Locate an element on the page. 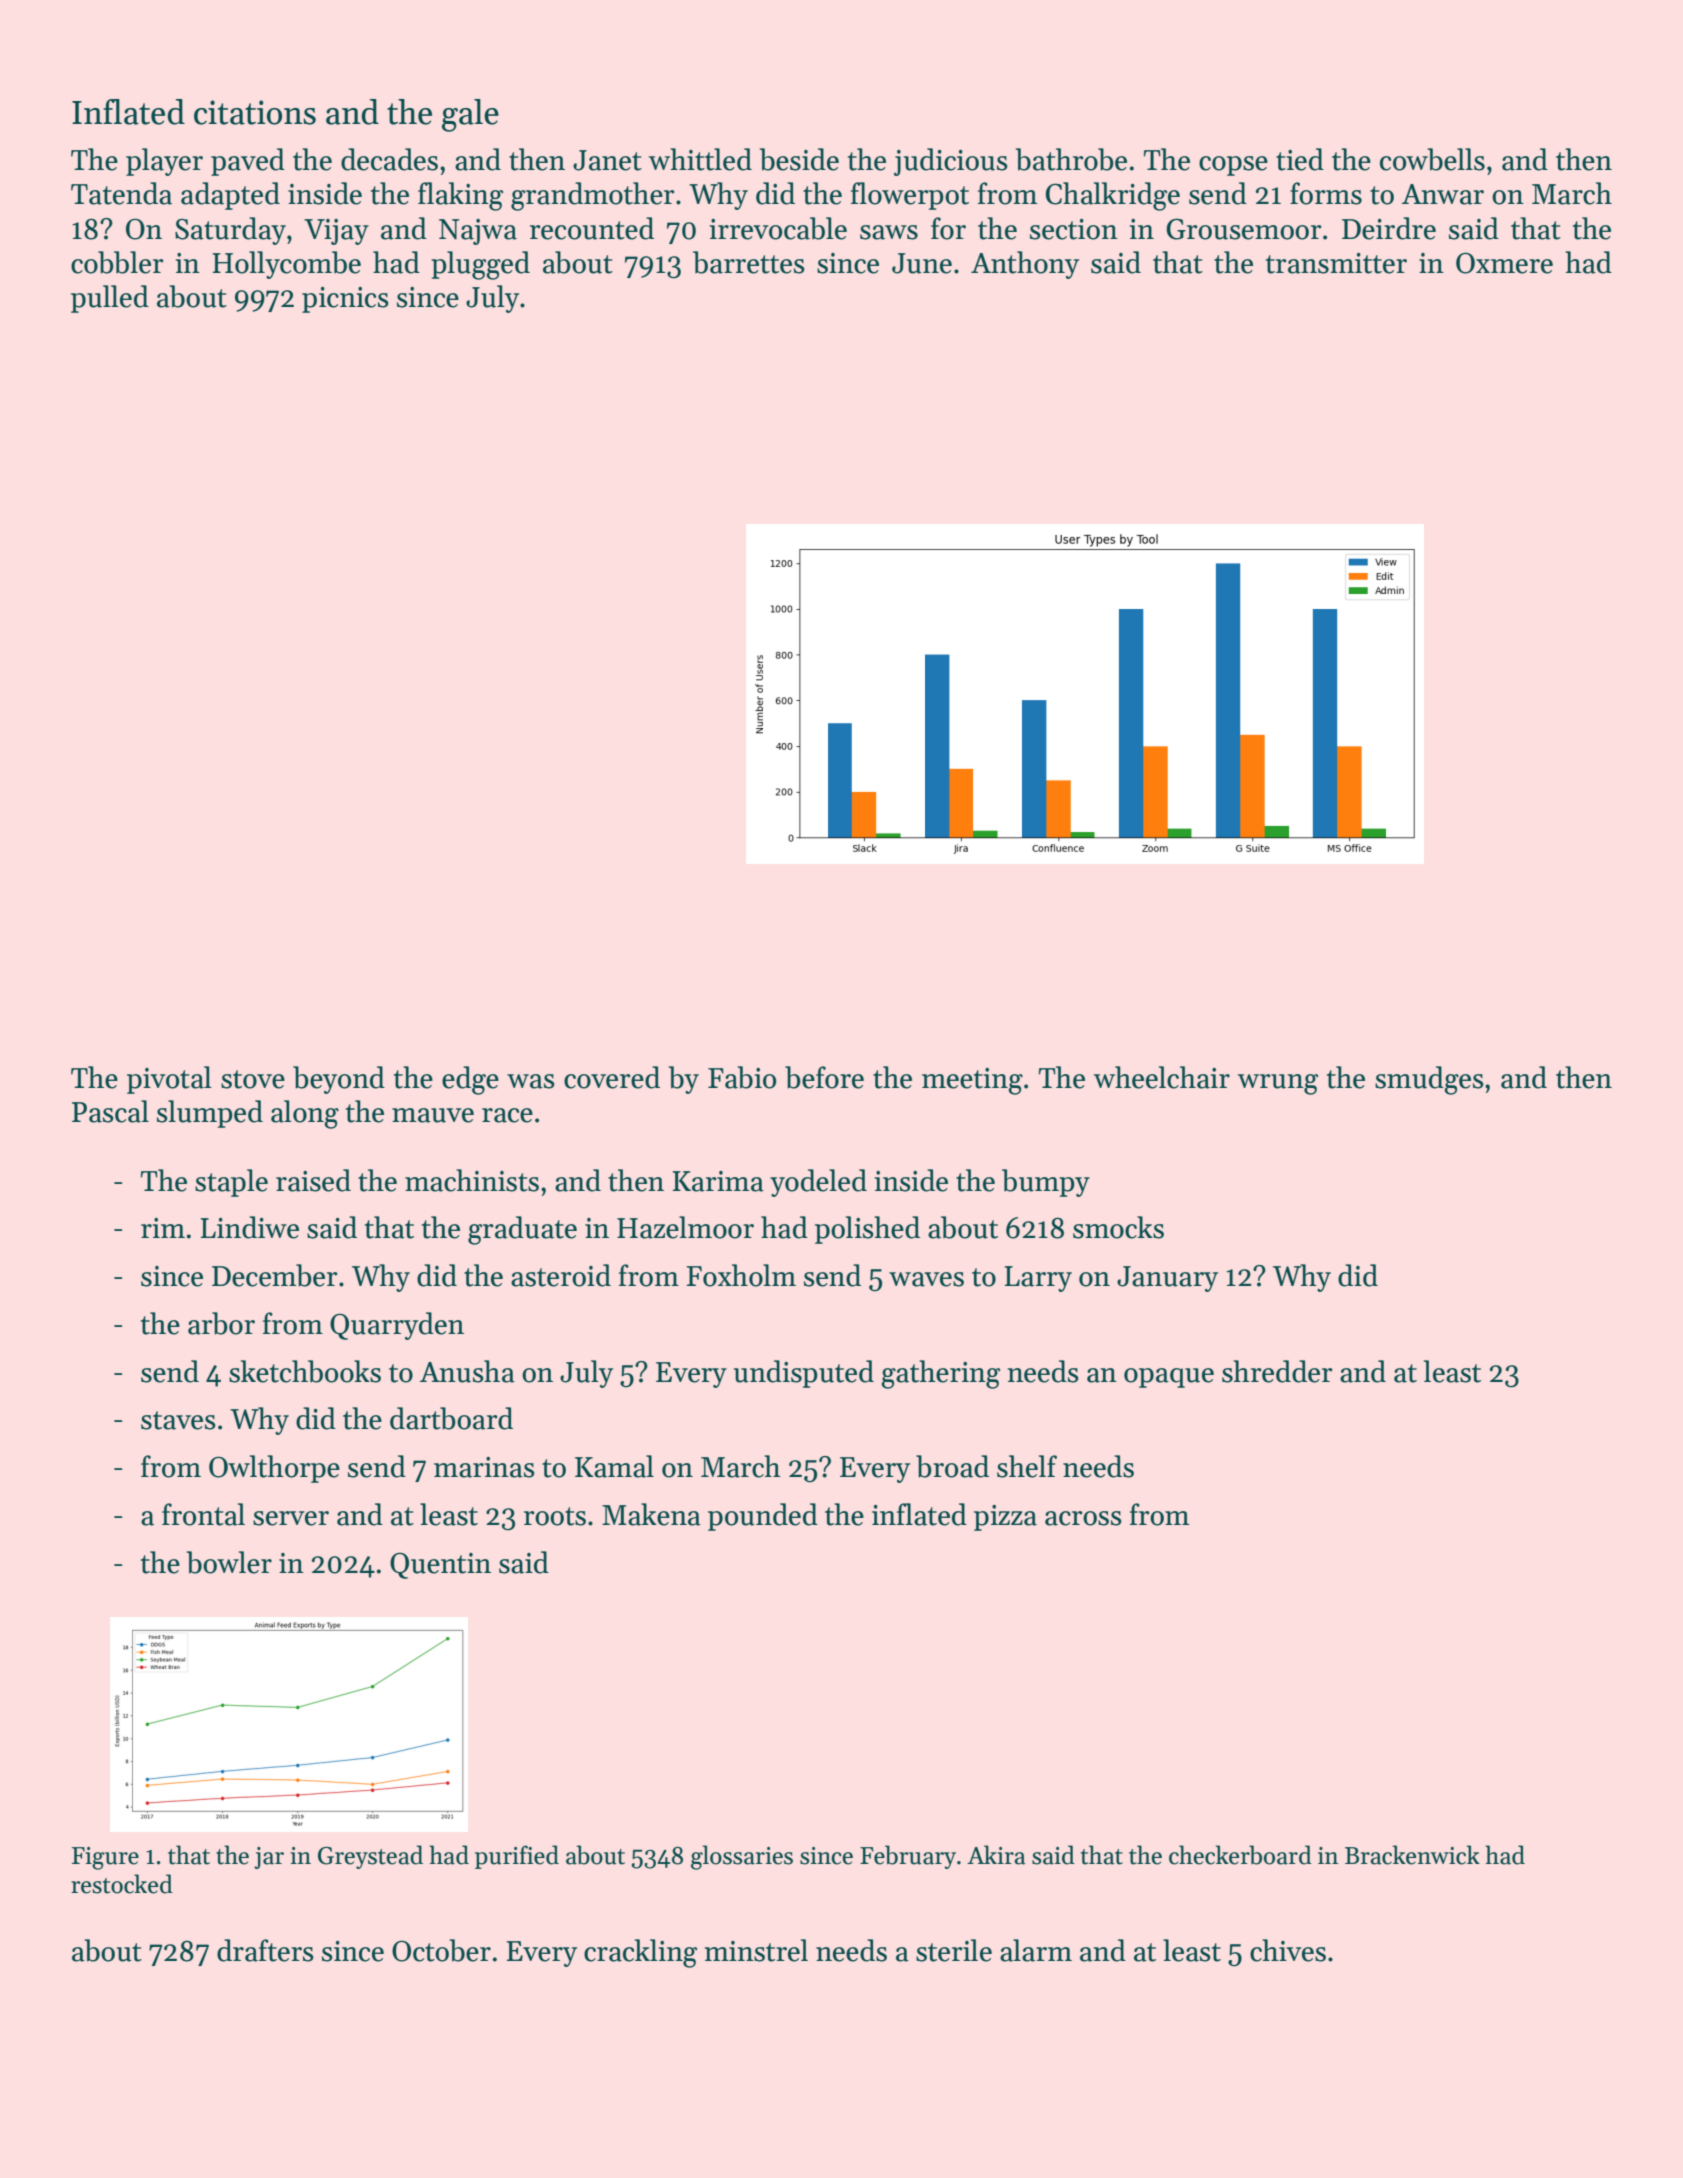 The height and width of the document is (2178, 1683). transmitter is located at coordinates (1336, 263).
